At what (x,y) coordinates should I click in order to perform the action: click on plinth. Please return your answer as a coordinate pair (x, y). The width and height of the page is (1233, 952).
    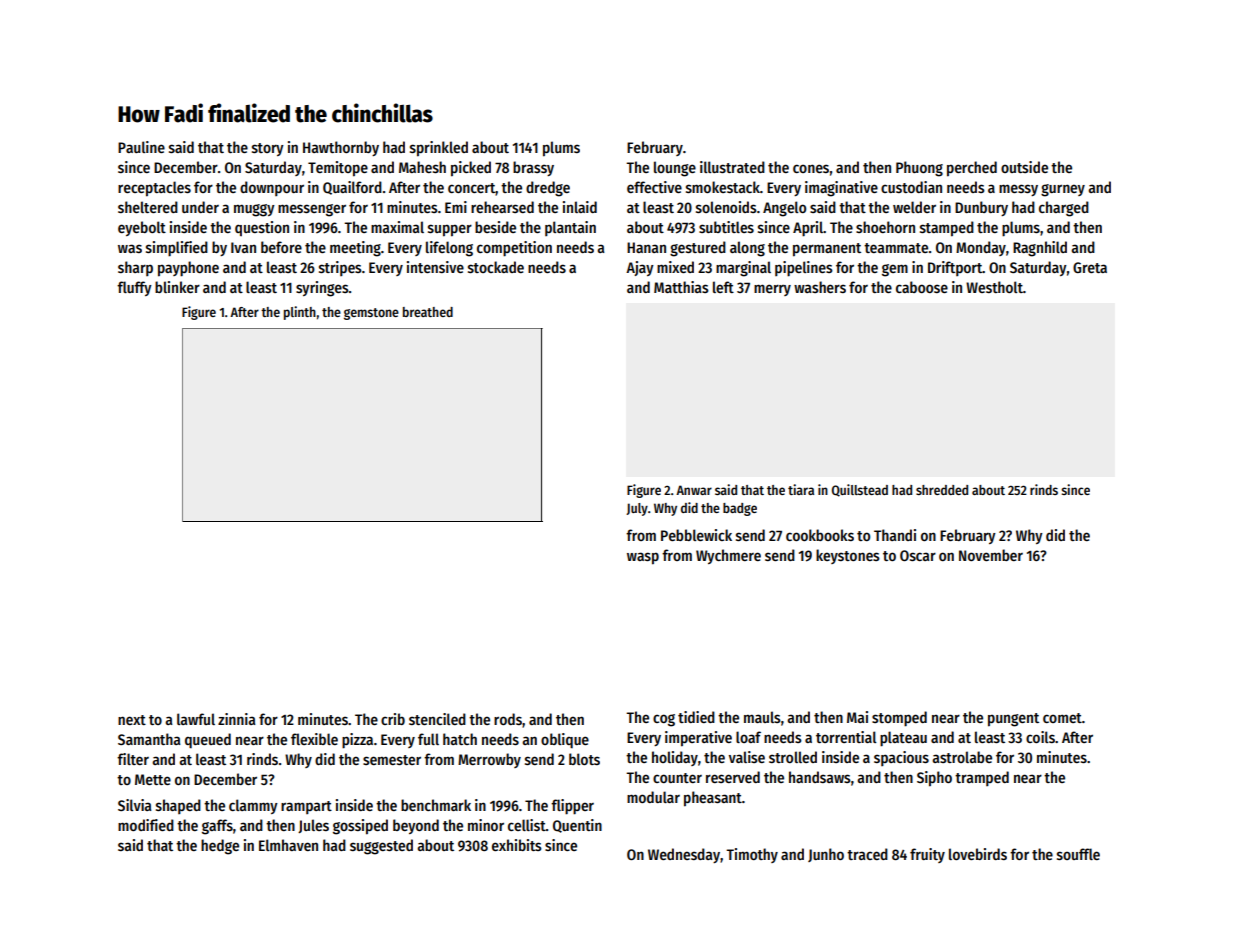
    Looking at the image, I should click on (300, 313).
